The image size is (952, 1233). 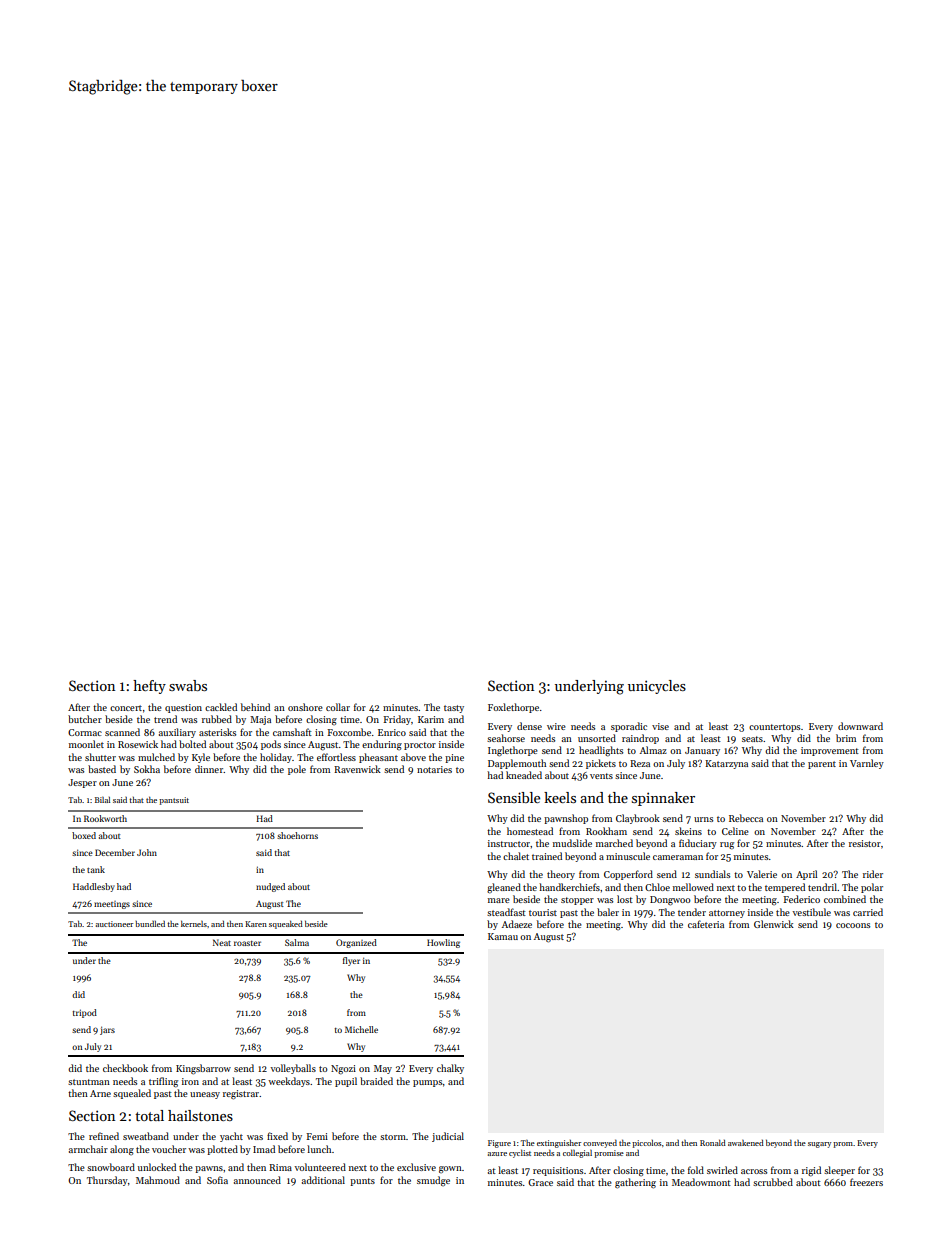 I want to click on theory, so click(x=561, y=875).
